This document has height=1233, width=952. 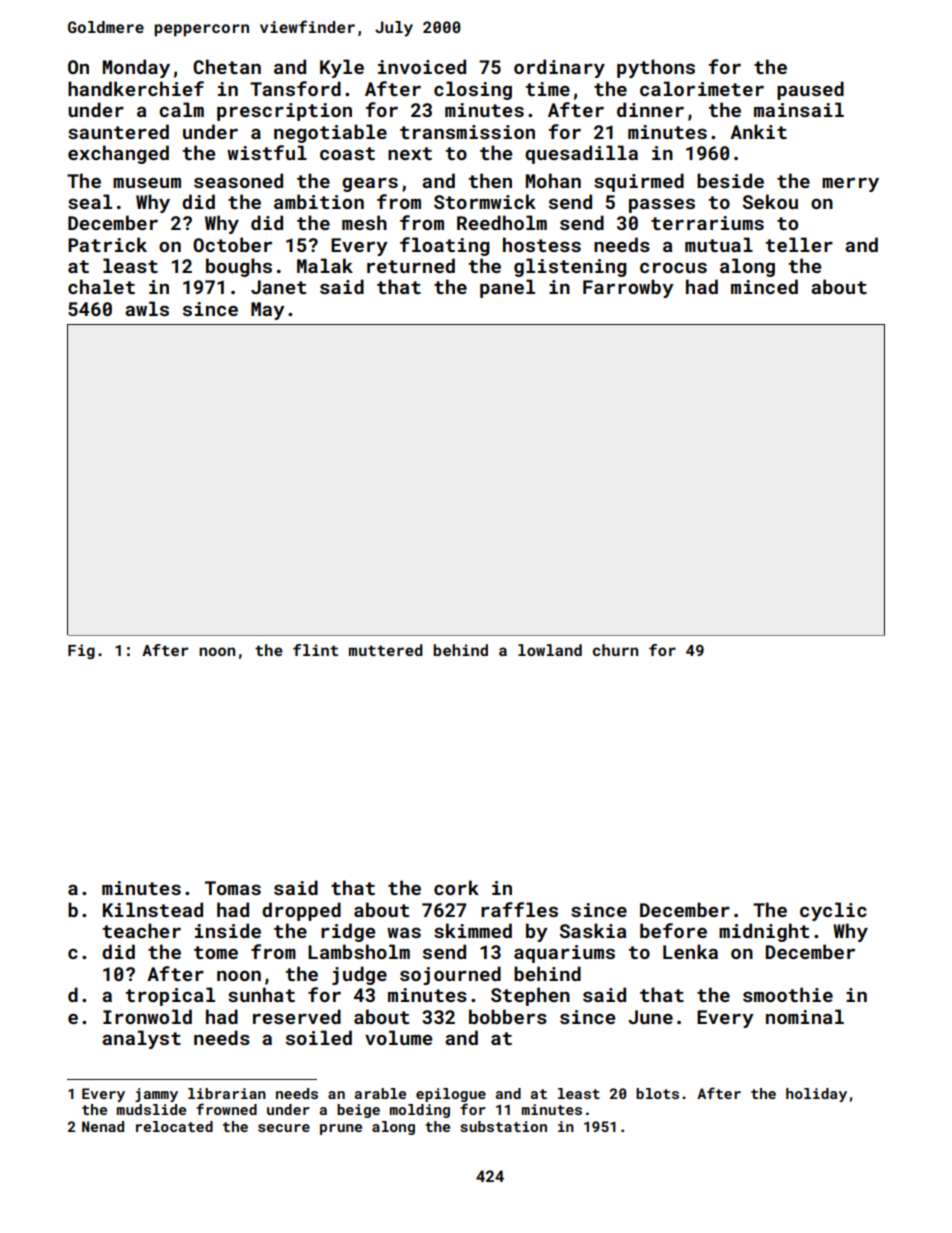 I want to click on Chetan, so click(x=227, y=66).
